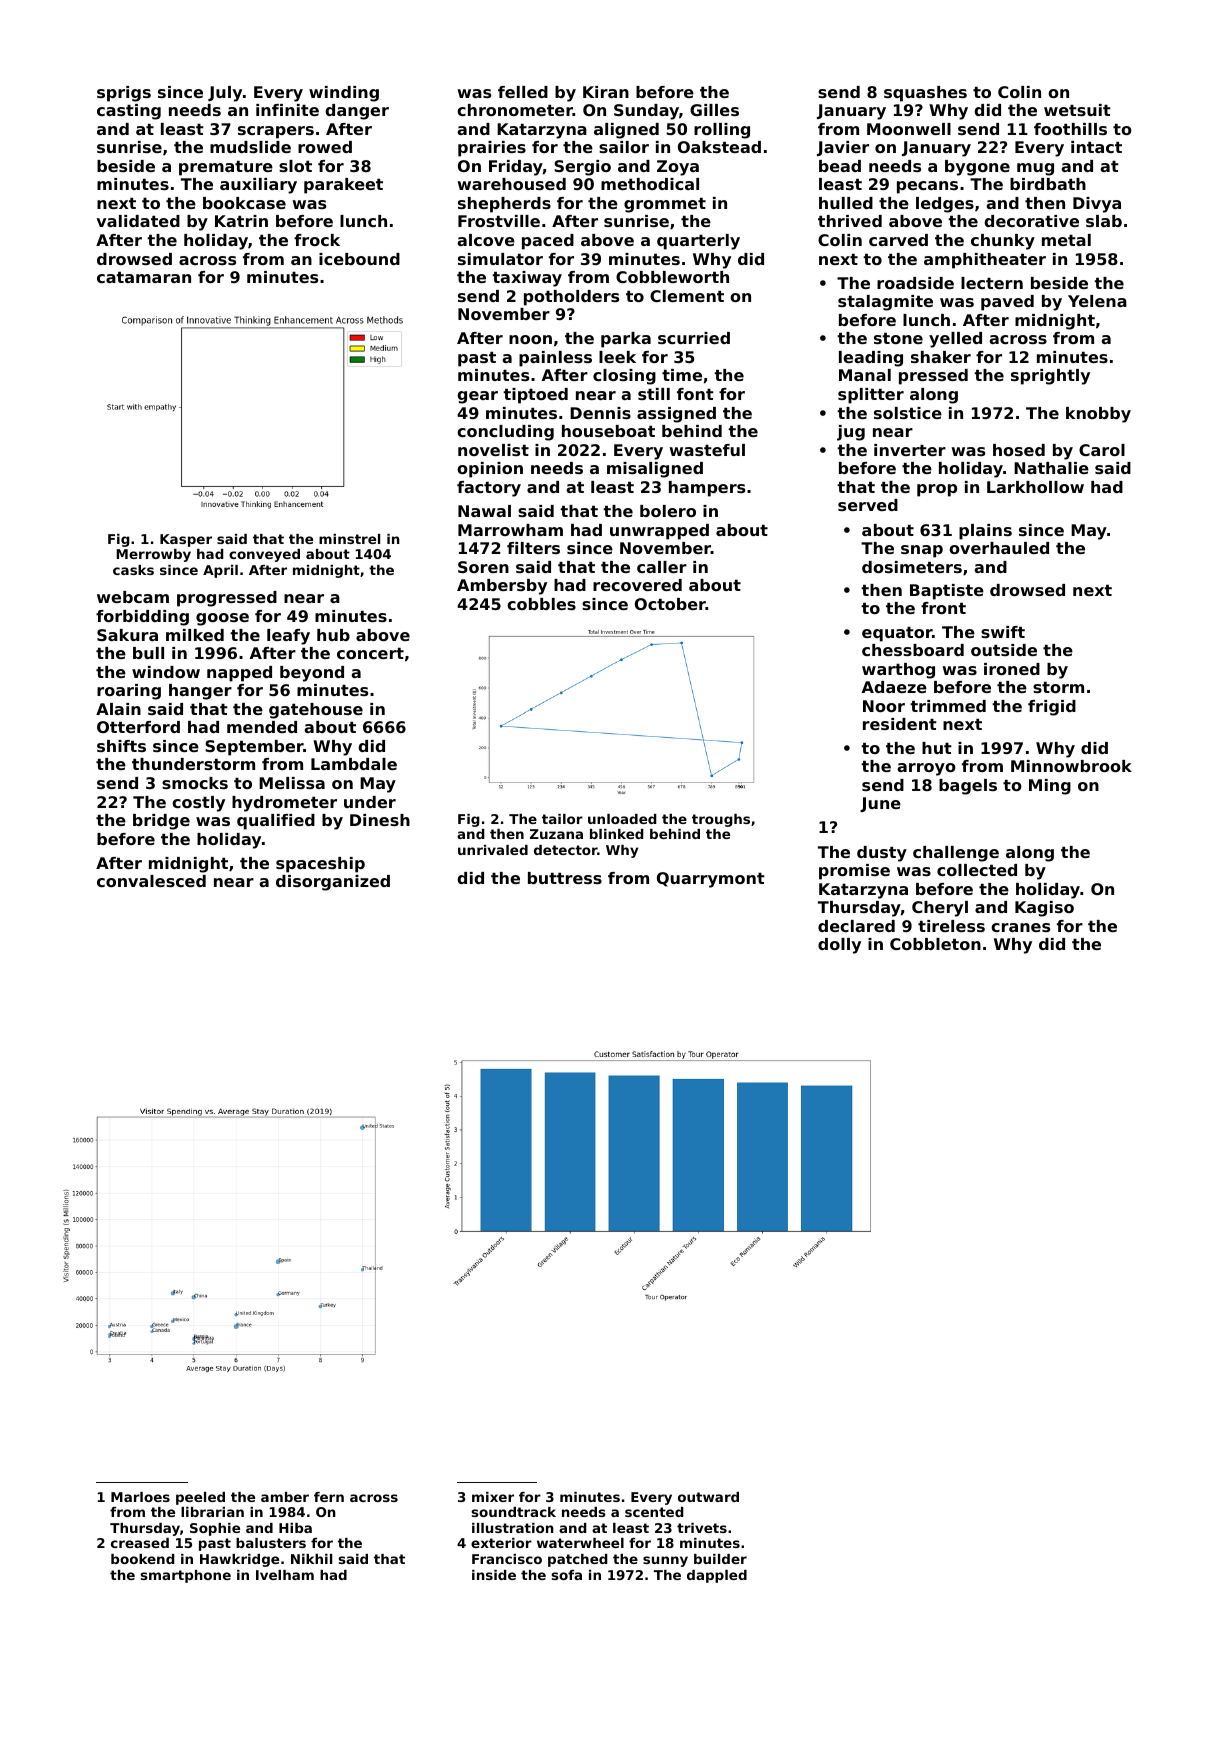 The height and width of the image is (1738, 1229). I want to click on paved, so click(1007, 303).
